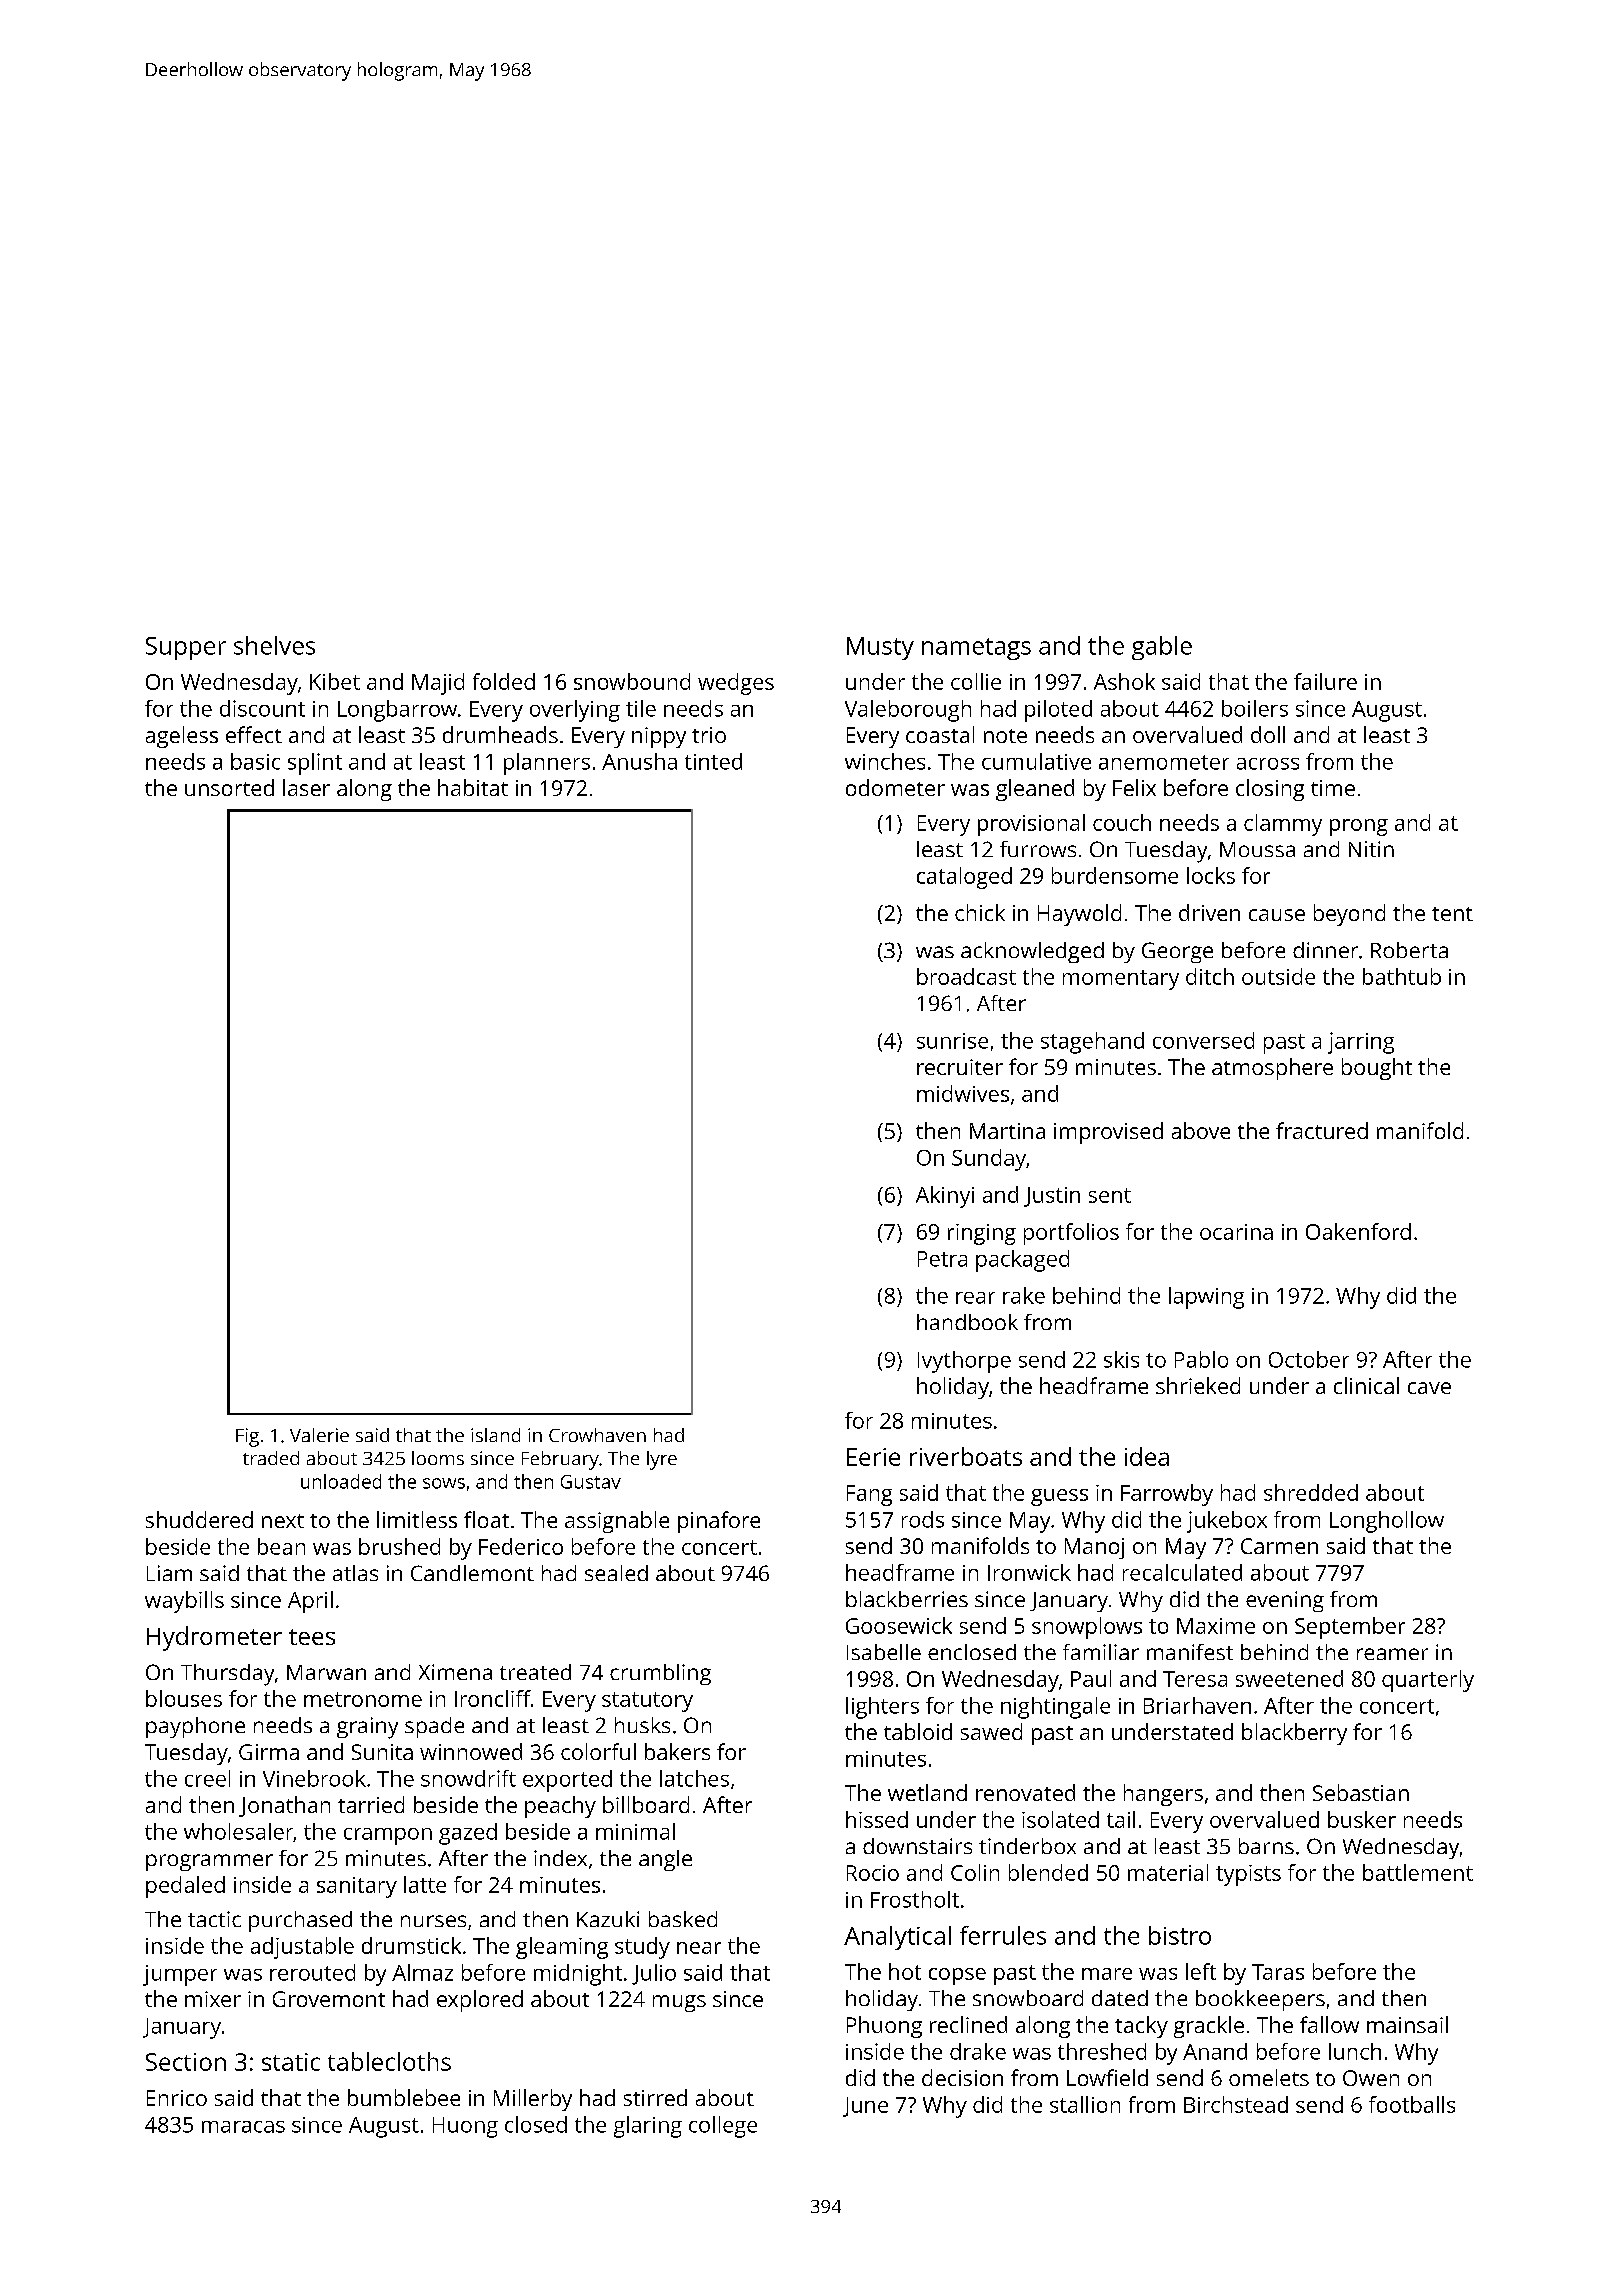 This image has width=1620, height=2292. What do you see at coordinates (1325, 681) in the image?
I see `failure` at bounding box center [1325, 681].
